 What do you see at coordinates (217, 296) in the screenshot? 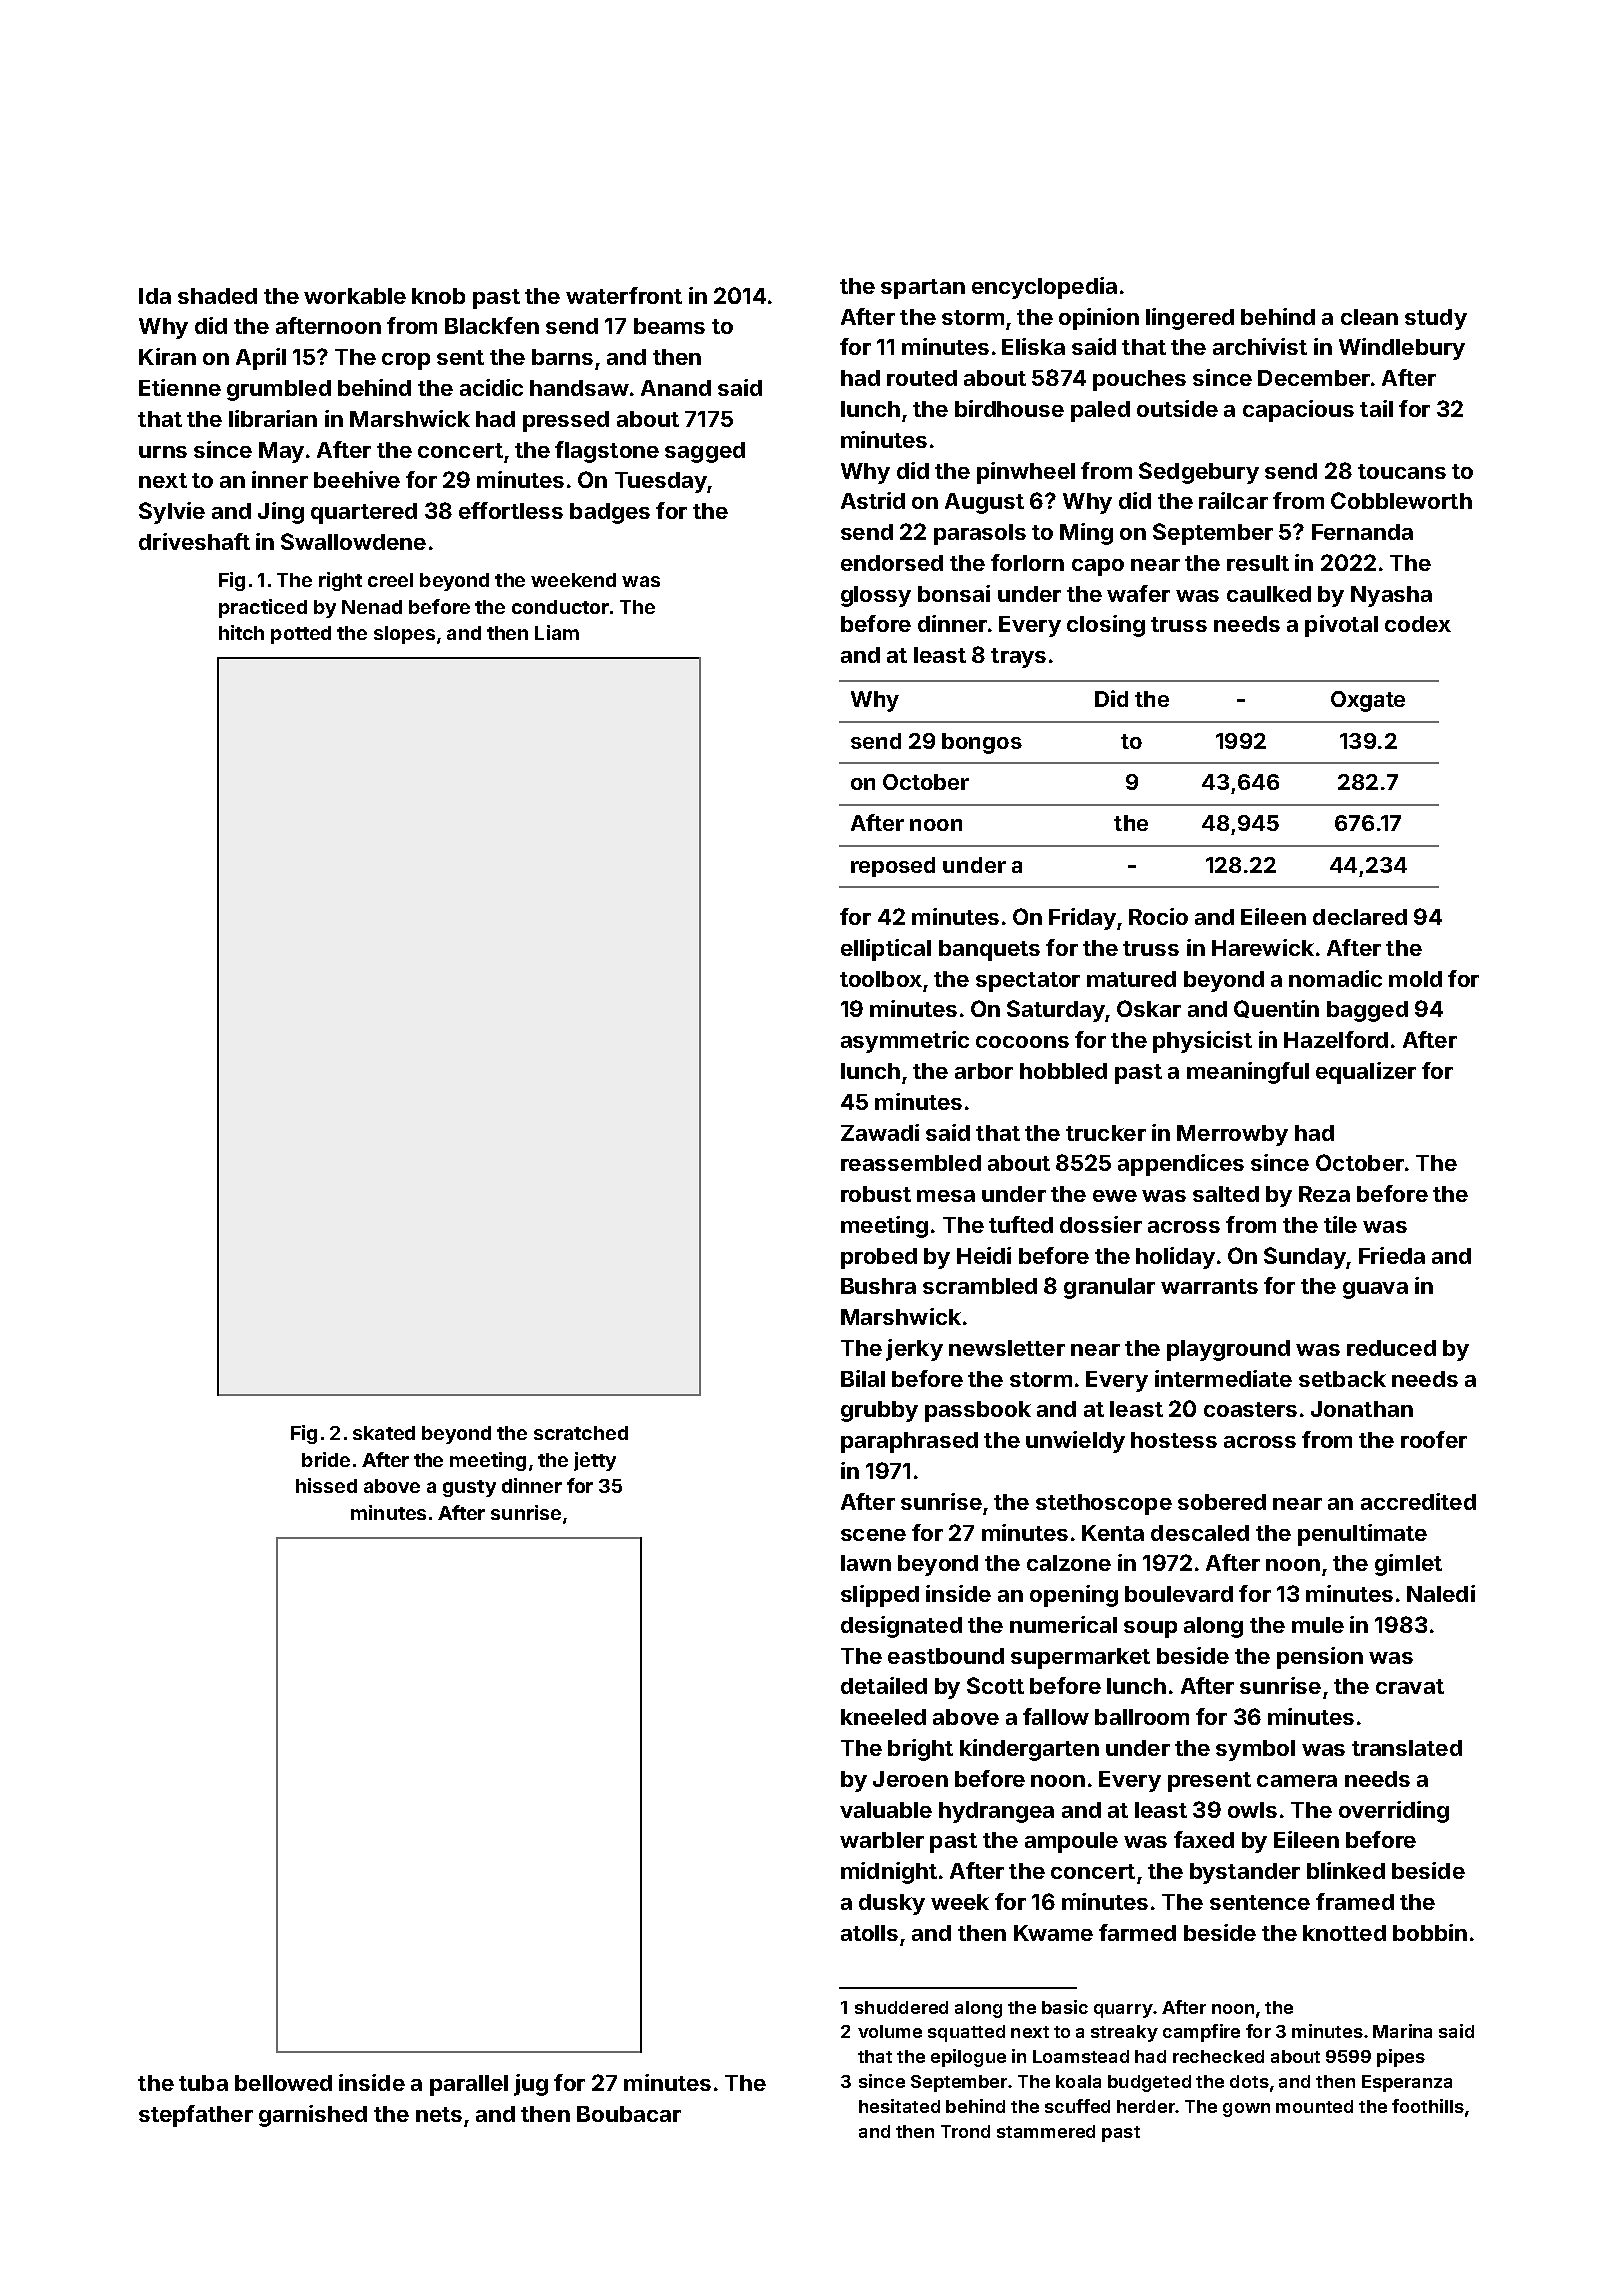
I see `shaded` at bounding box center [217, 296].
